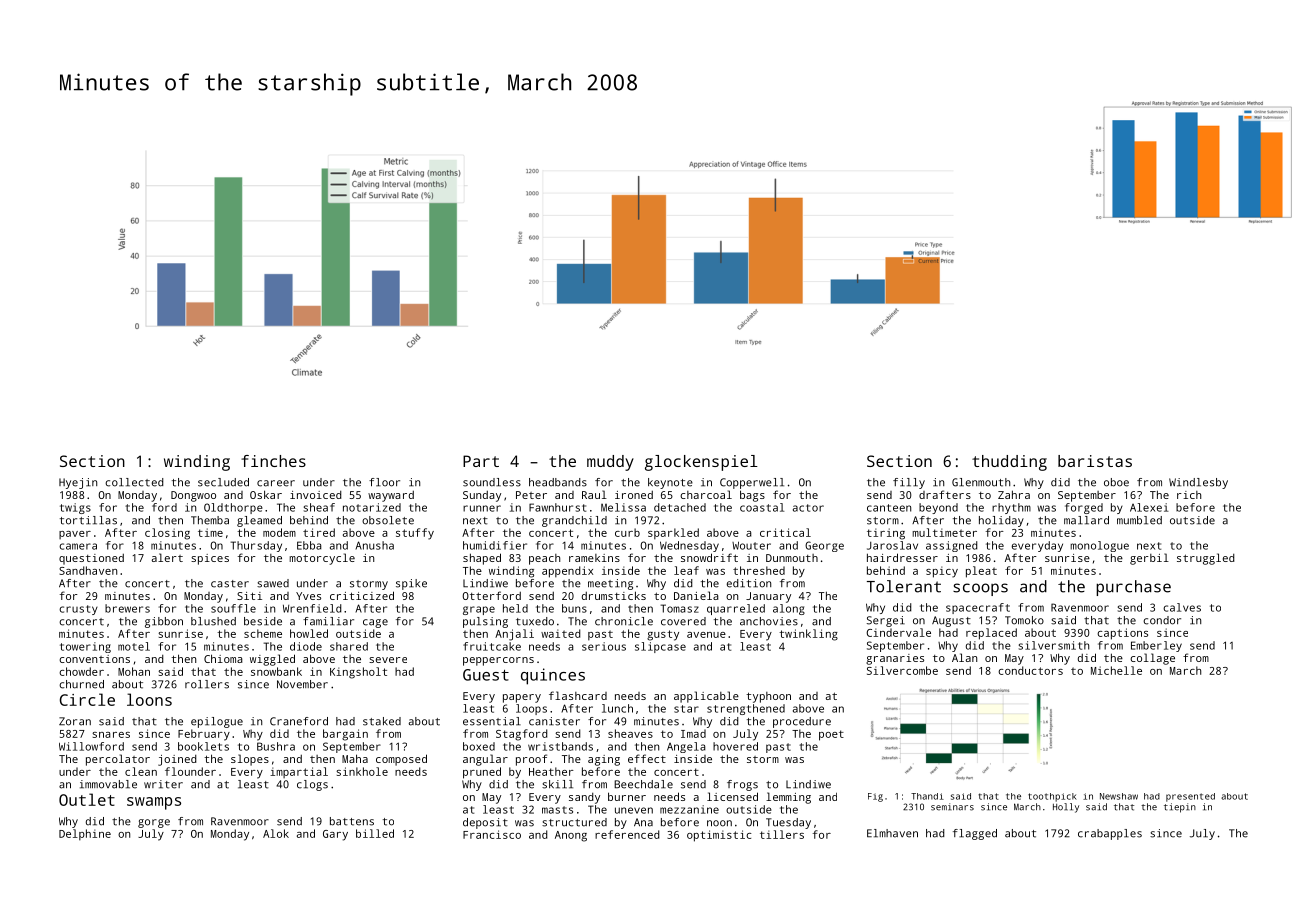 This screenshot has height=924, width=1308. Describe the element at coordinates (87, 799) in the screenshot. I see `Outlet` at that location.
